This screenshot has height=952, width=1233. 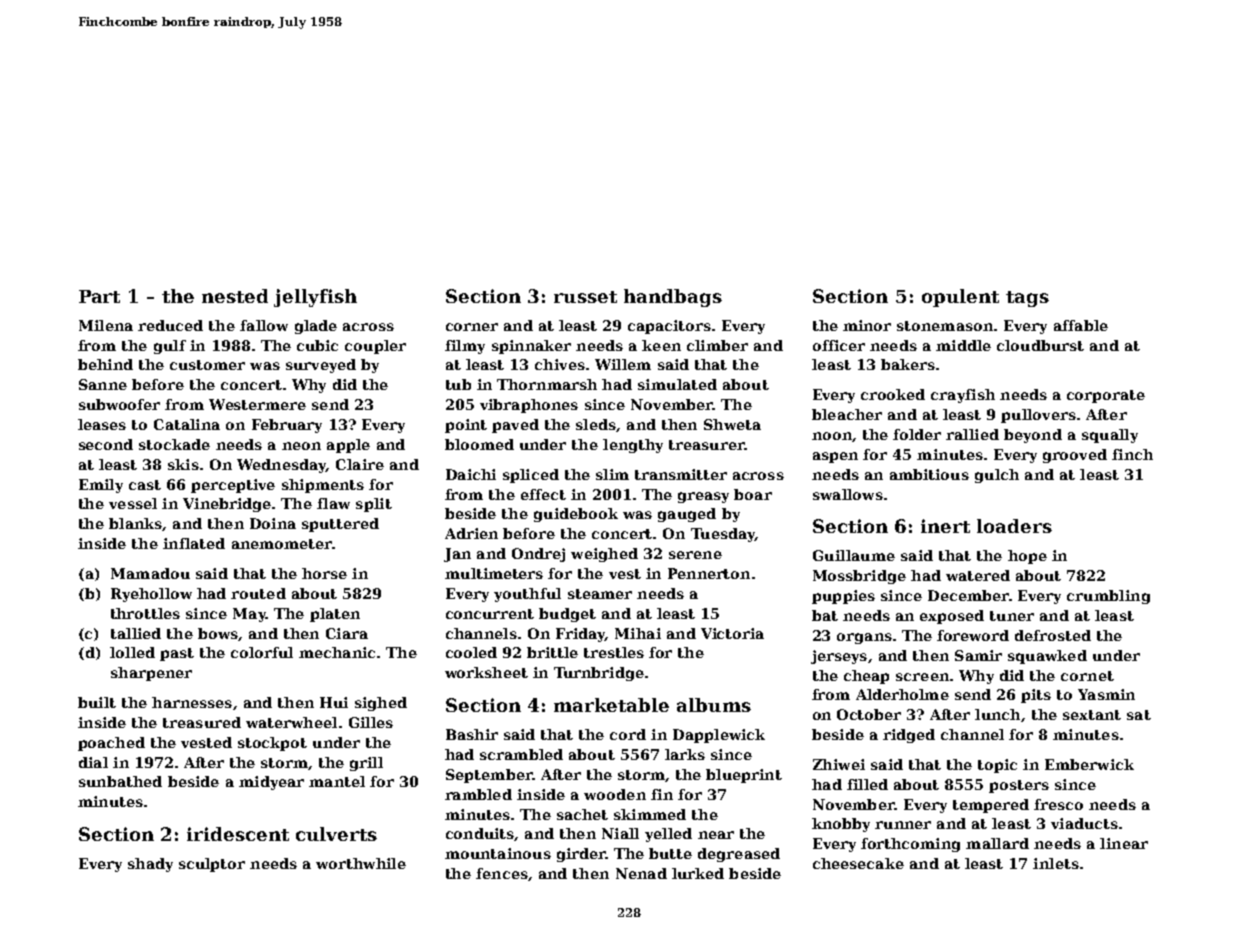 What do you see at coordinates (997, 476) in the screenshot?
I see `gulch` at bounding box center [997, 476].
